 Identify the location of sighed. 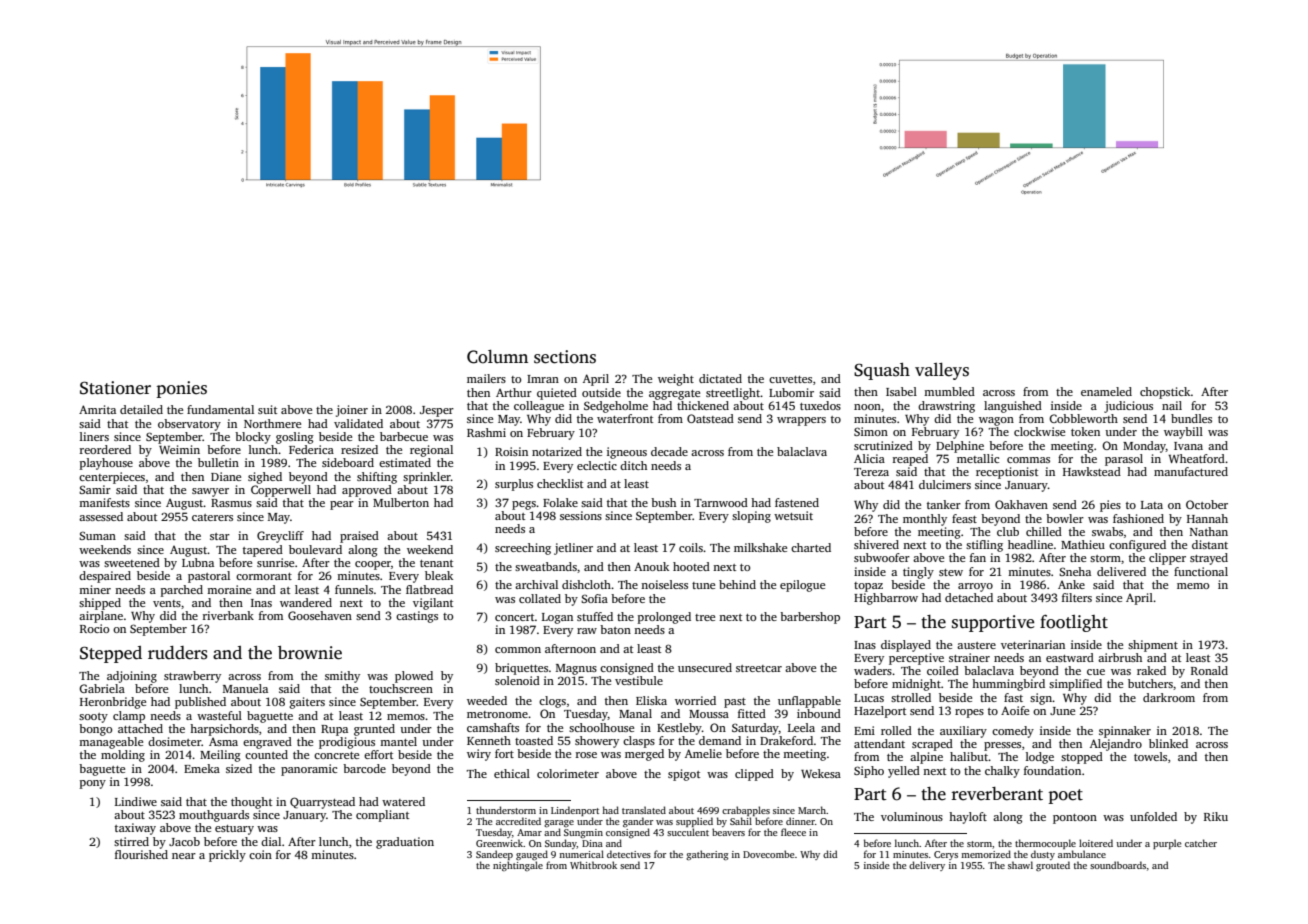
(265, 478).
